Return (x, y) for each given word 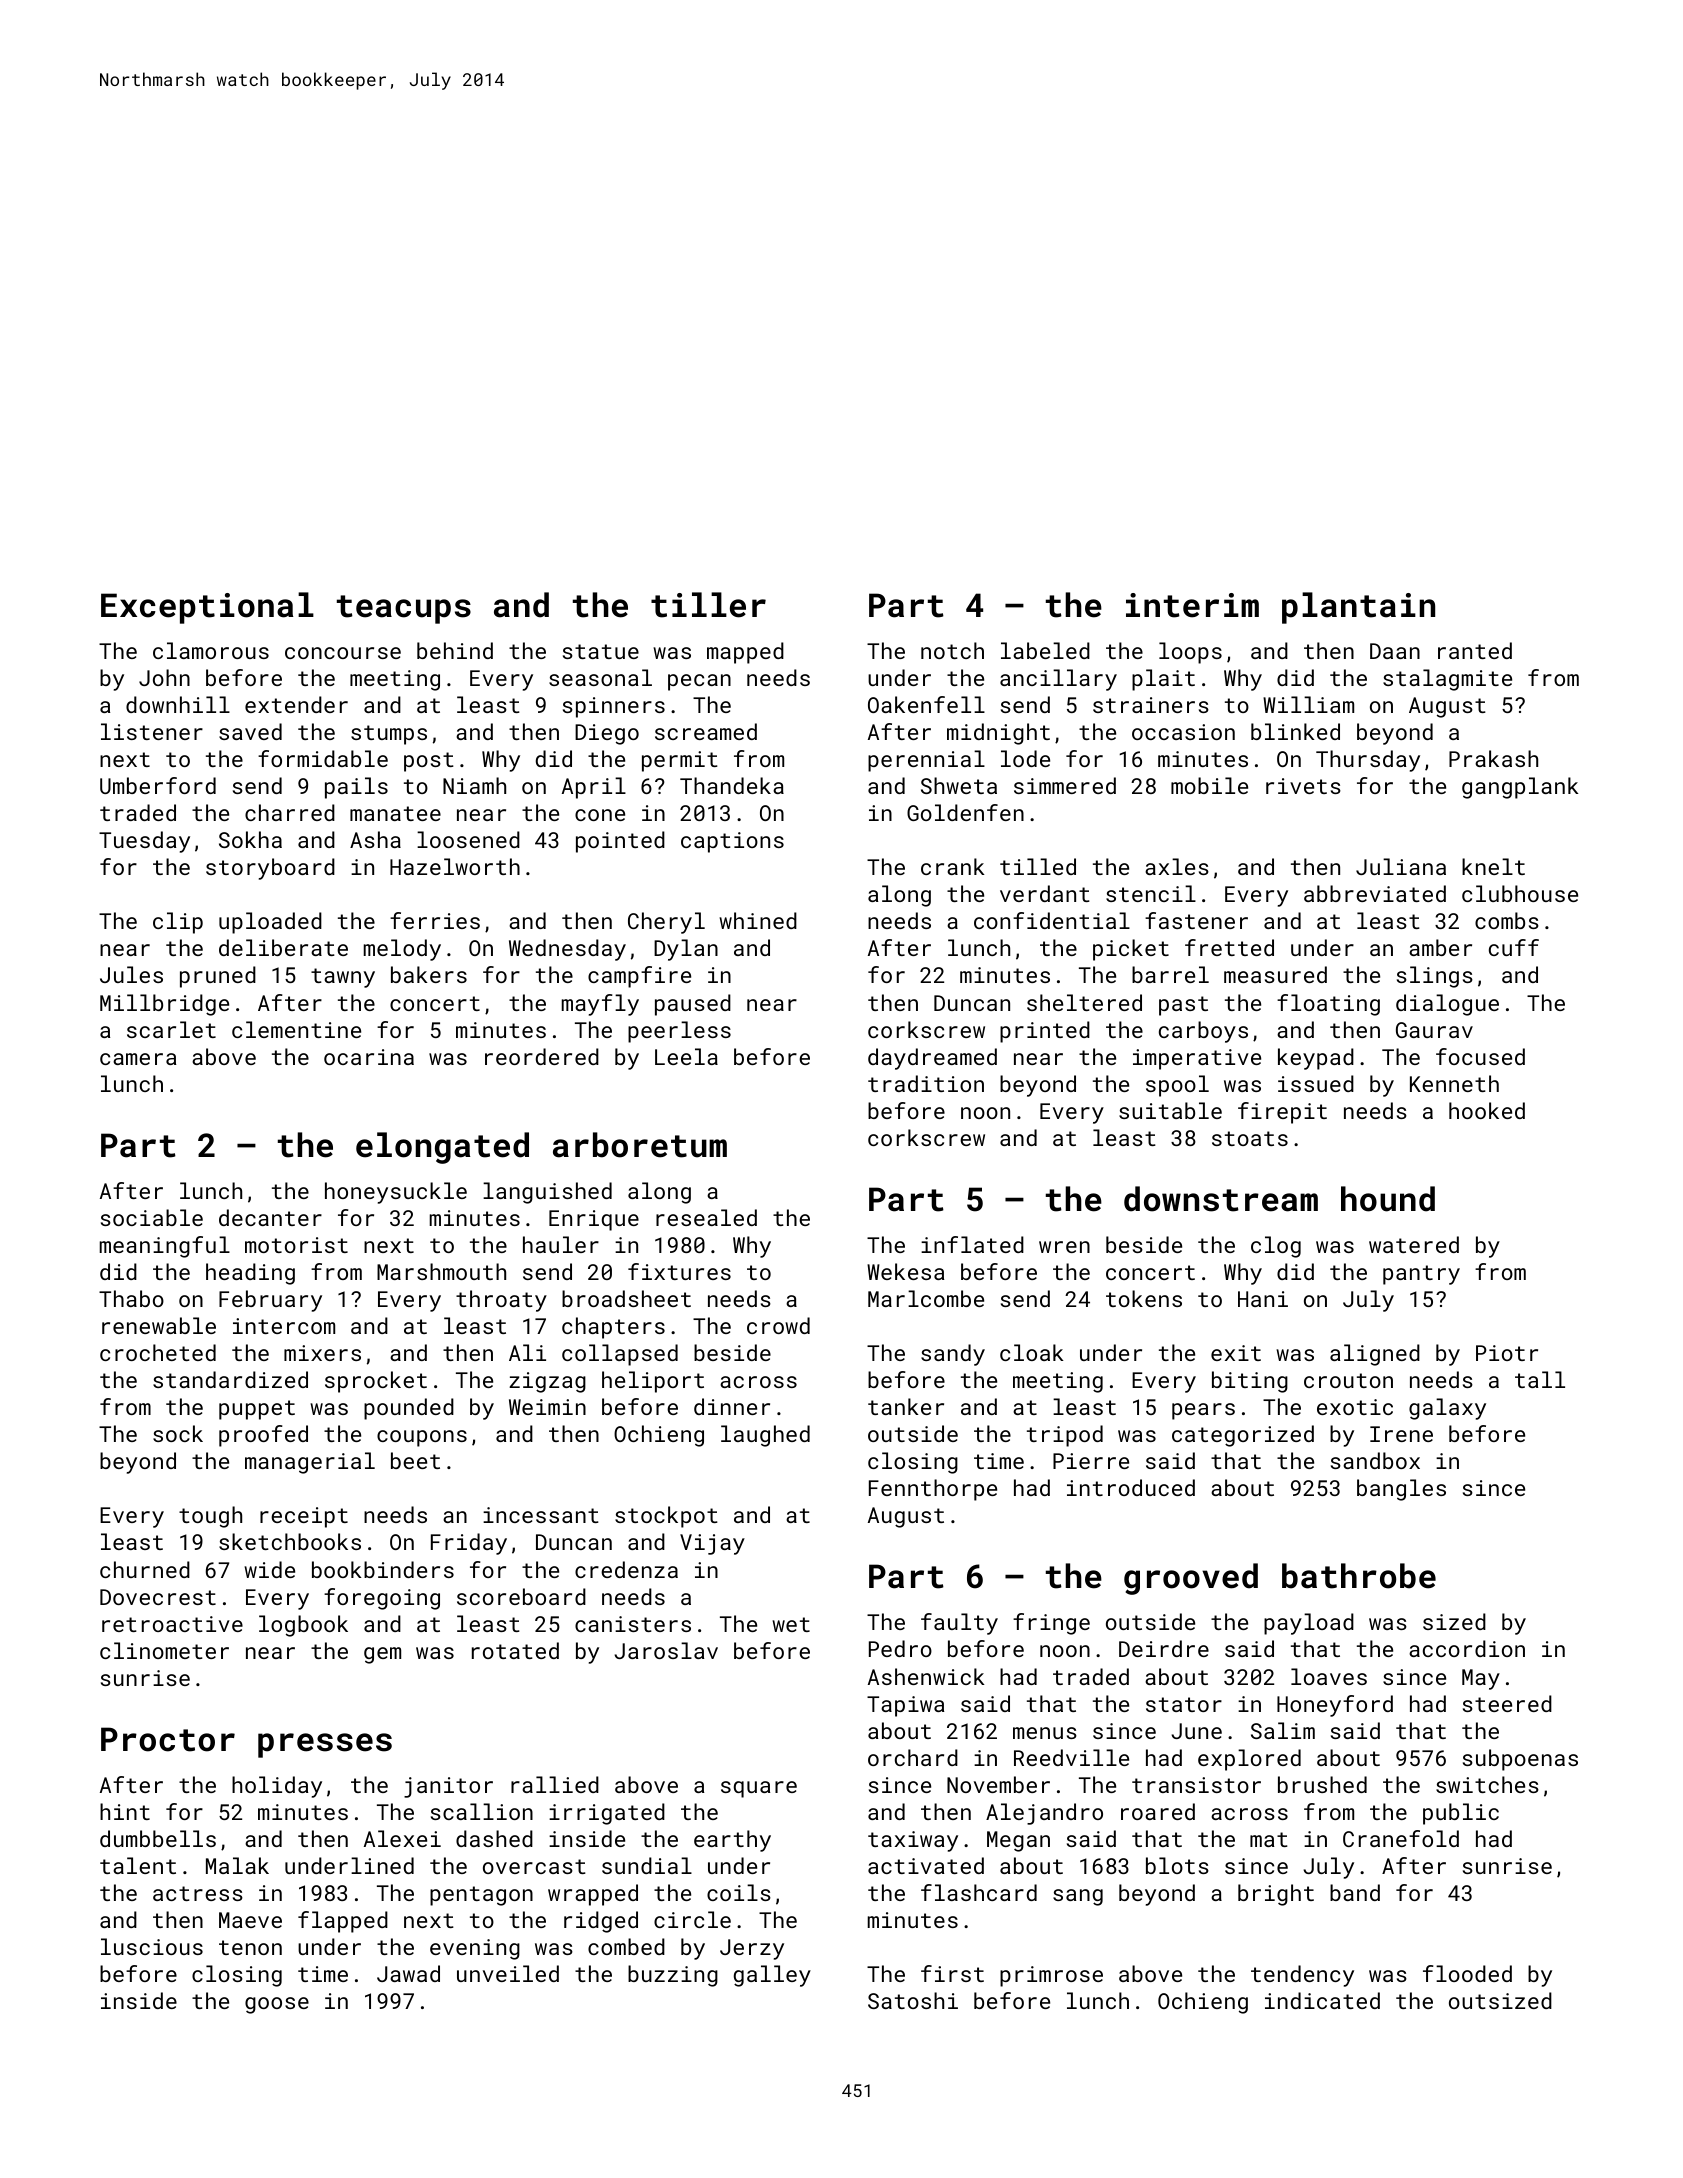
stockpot (666, 1517)
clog (1276, 1247)
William (1308, 704)
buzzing (673, 1976)
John (164, 677)
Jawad (408, 1973)
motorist (296, 1245)
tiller (708, 605)
